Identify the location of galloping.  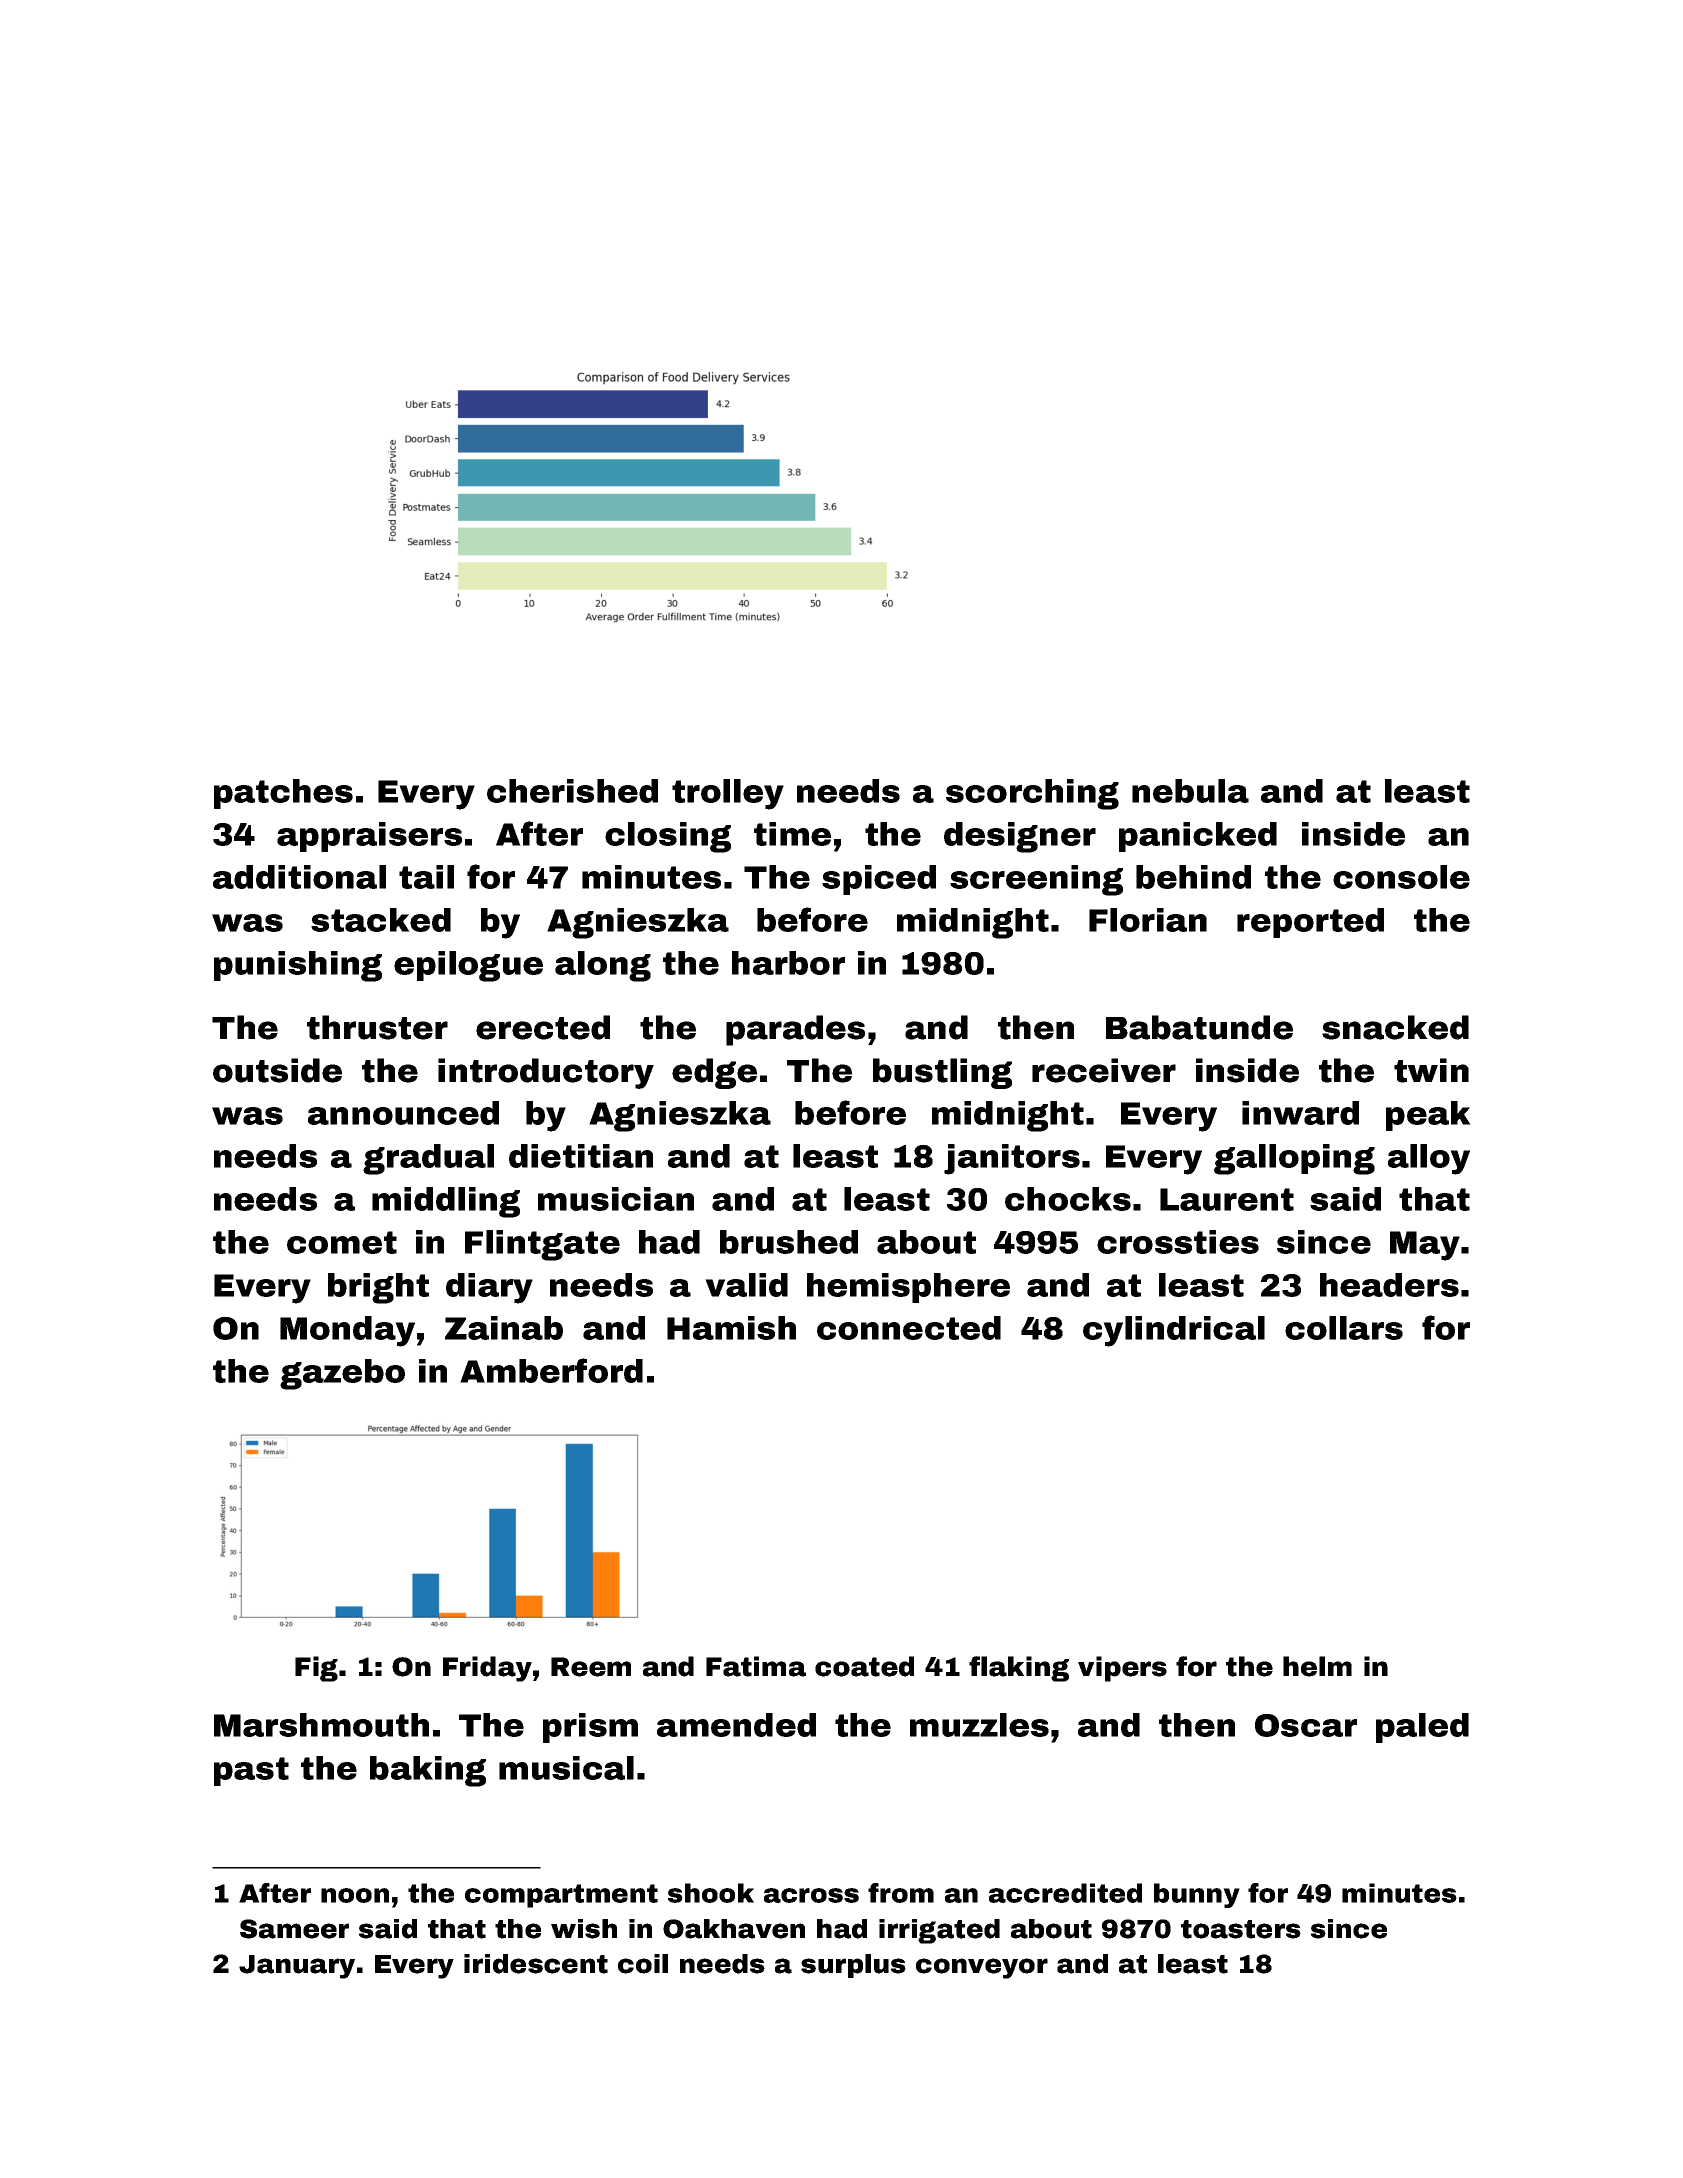
(1294, 1159).
